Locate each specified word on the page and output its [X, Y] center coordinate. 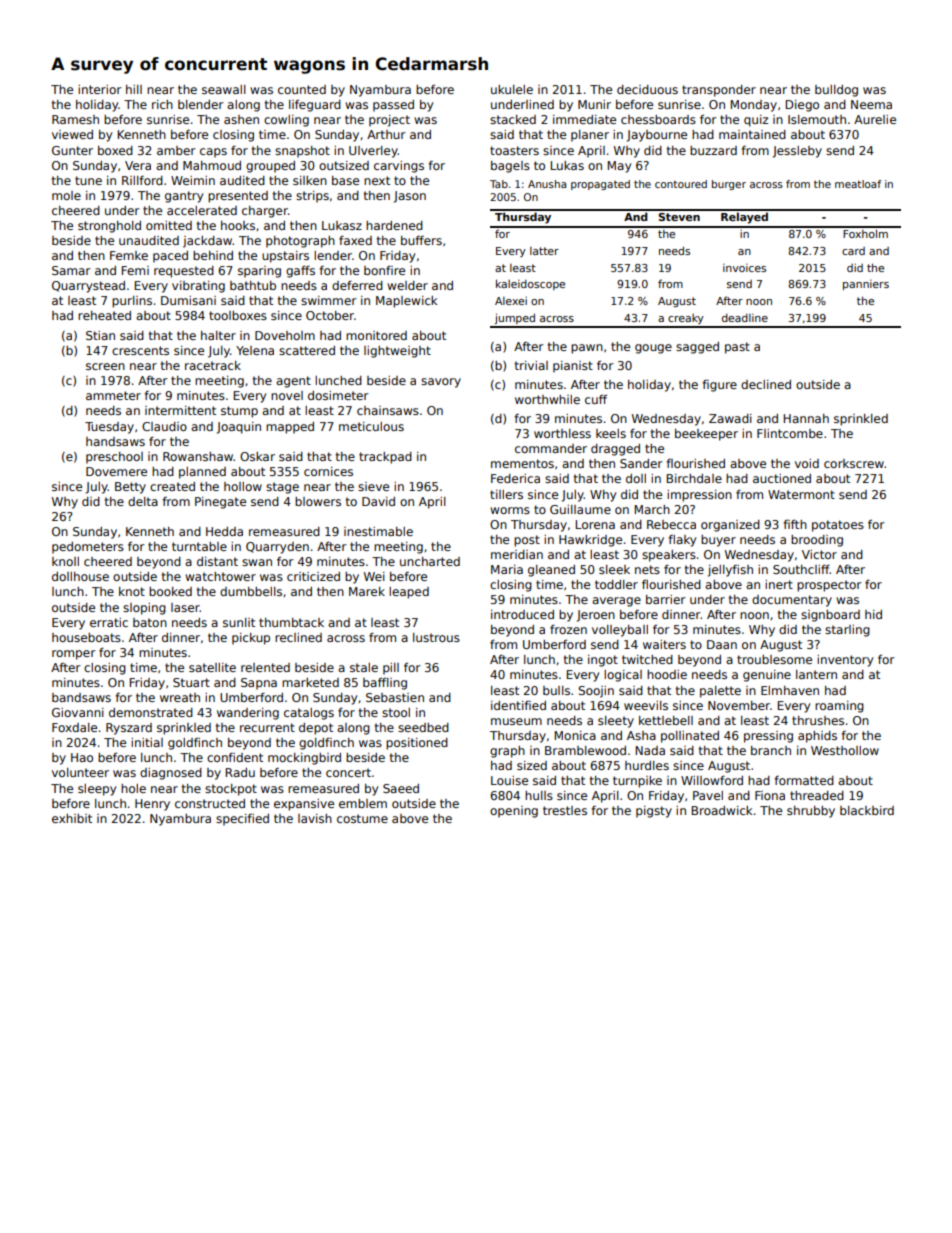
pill [391, 669]
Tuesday [109, 428]
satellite [212, 667]
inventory [845, 661]
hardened [394, 225]
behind [213, 255]
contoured [681, 184]
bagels [510, 167]
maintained [752, 134]
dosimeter [338, 395]
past [737, 348]
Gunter [72, 150]
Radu [240, 772]
